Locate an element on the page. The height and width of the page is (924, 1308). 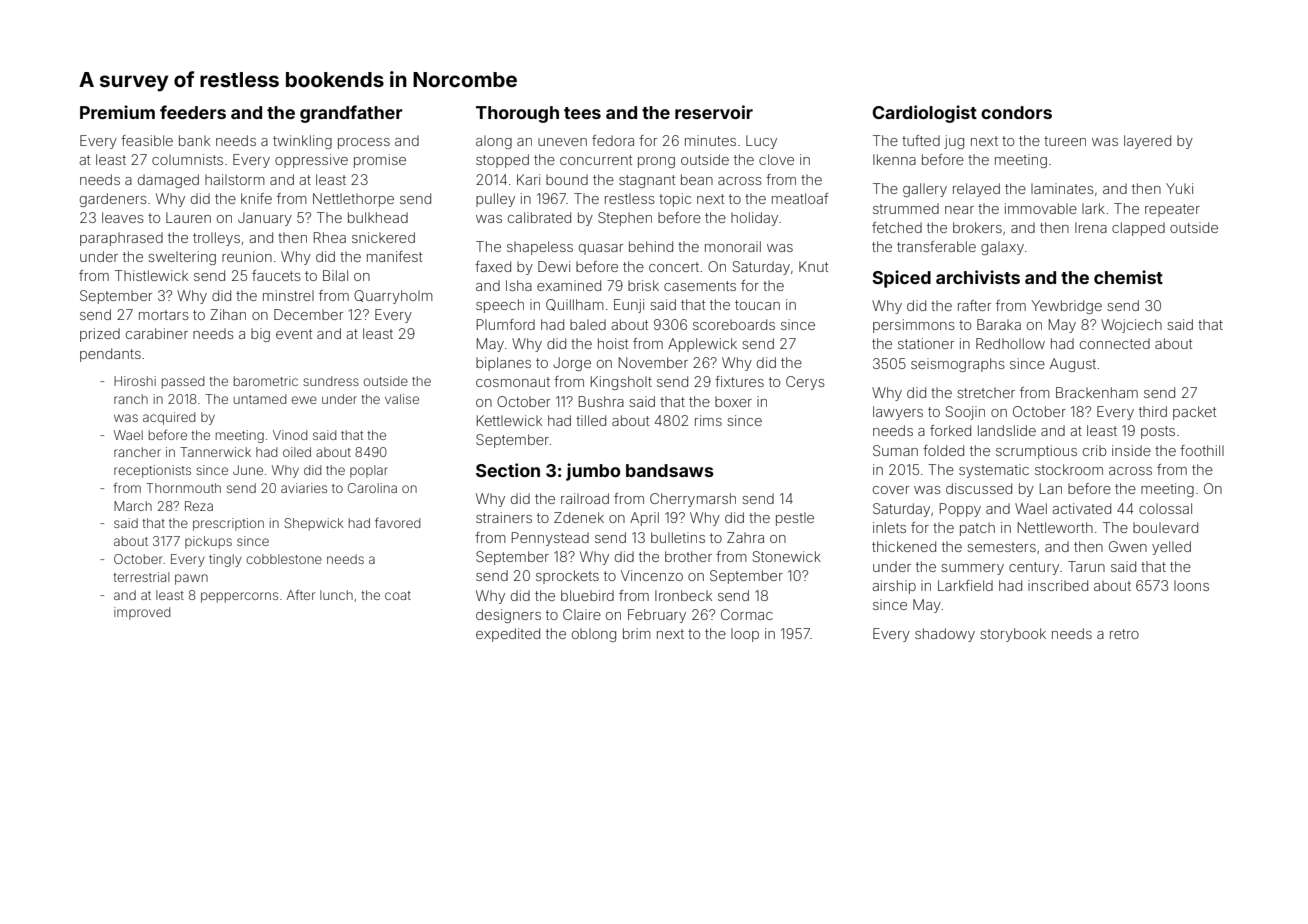
landslide is located at coordinates (1007, 430).
